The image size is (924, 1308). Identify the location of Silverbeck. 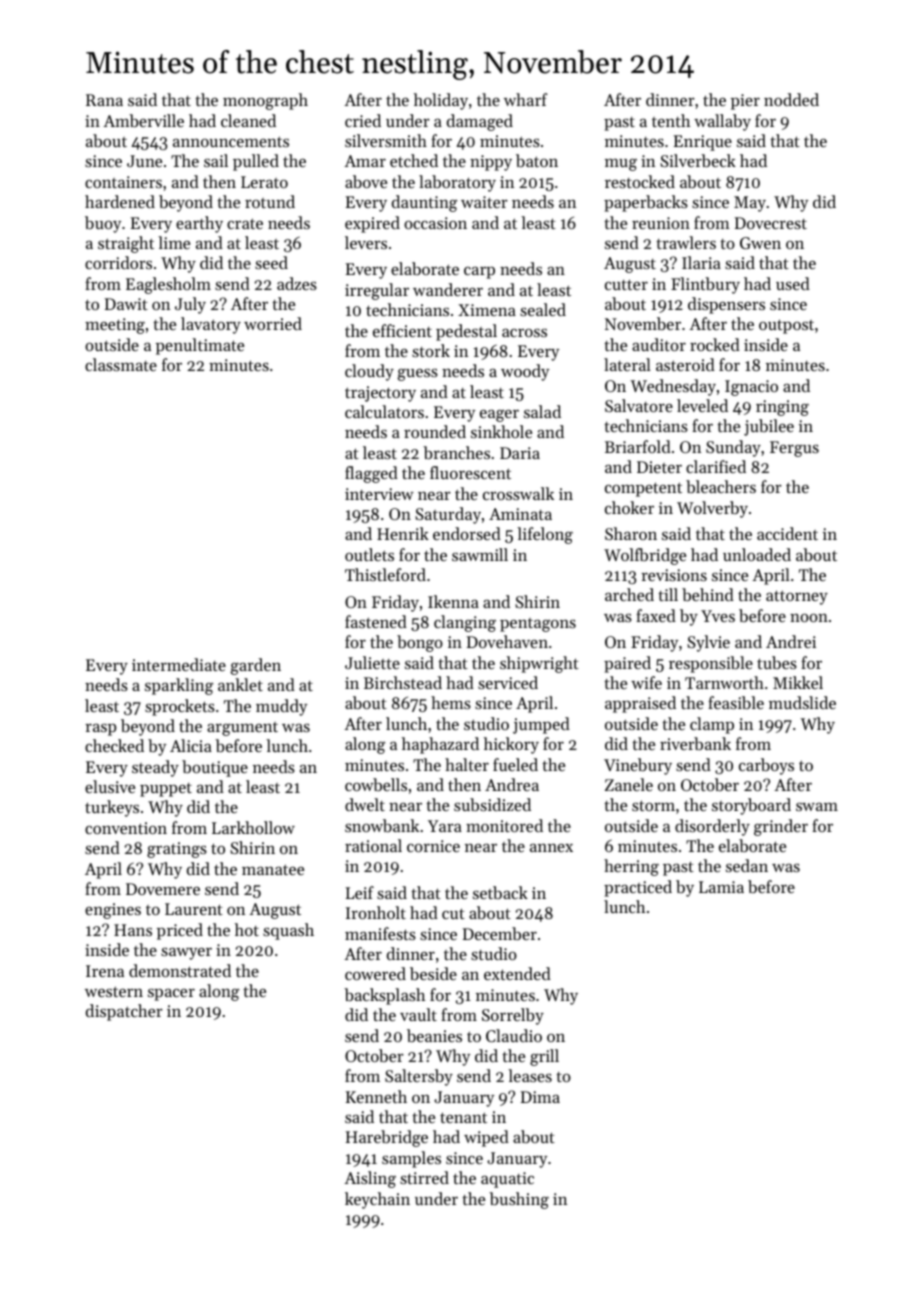
(698, 160).
